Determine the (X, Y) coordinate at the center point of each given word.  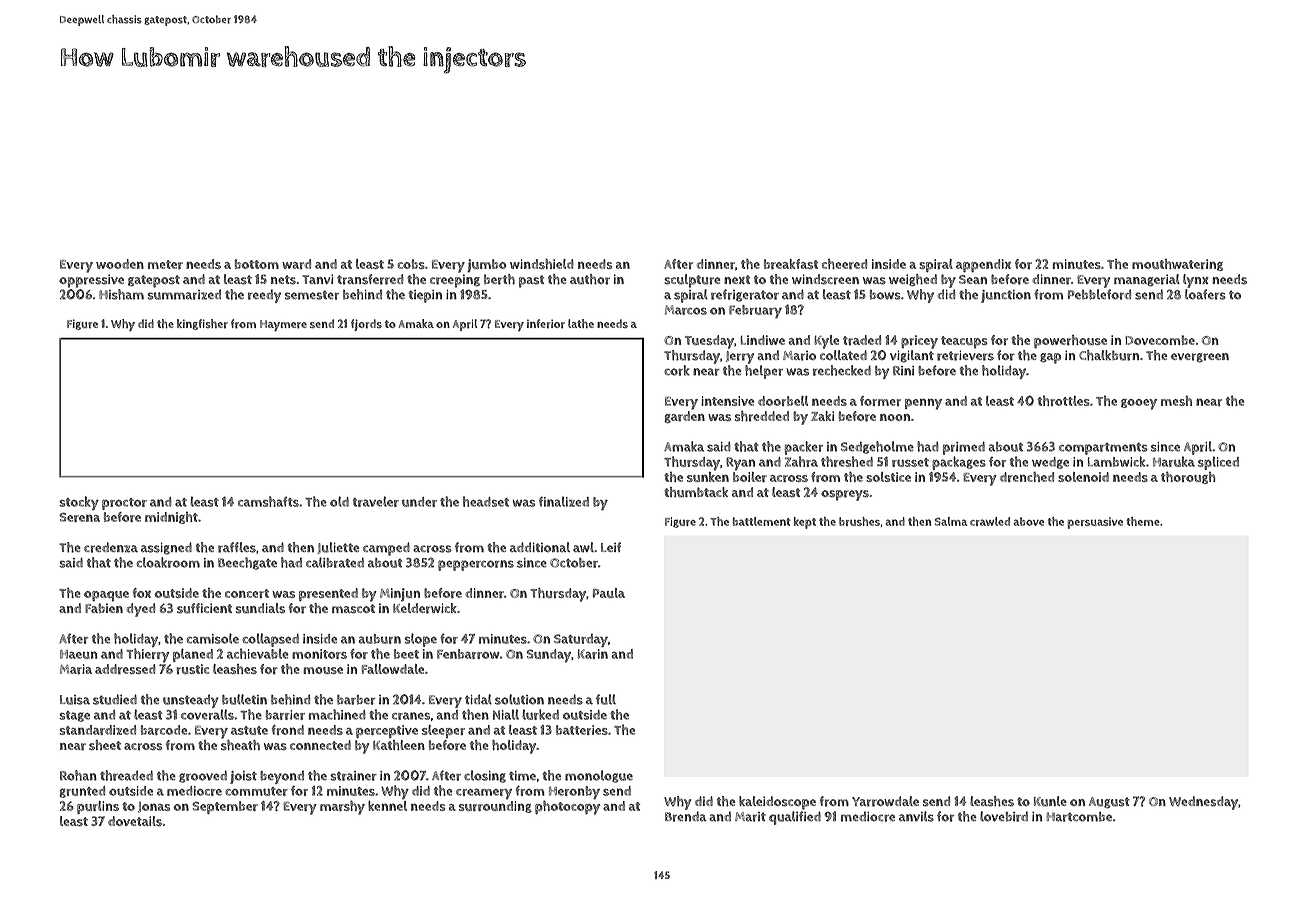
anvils (916, 816)
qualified (795, 818)
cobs (411, 264)
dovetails (135, 821)
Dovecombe (1160, 340)
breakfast (791, 264)
